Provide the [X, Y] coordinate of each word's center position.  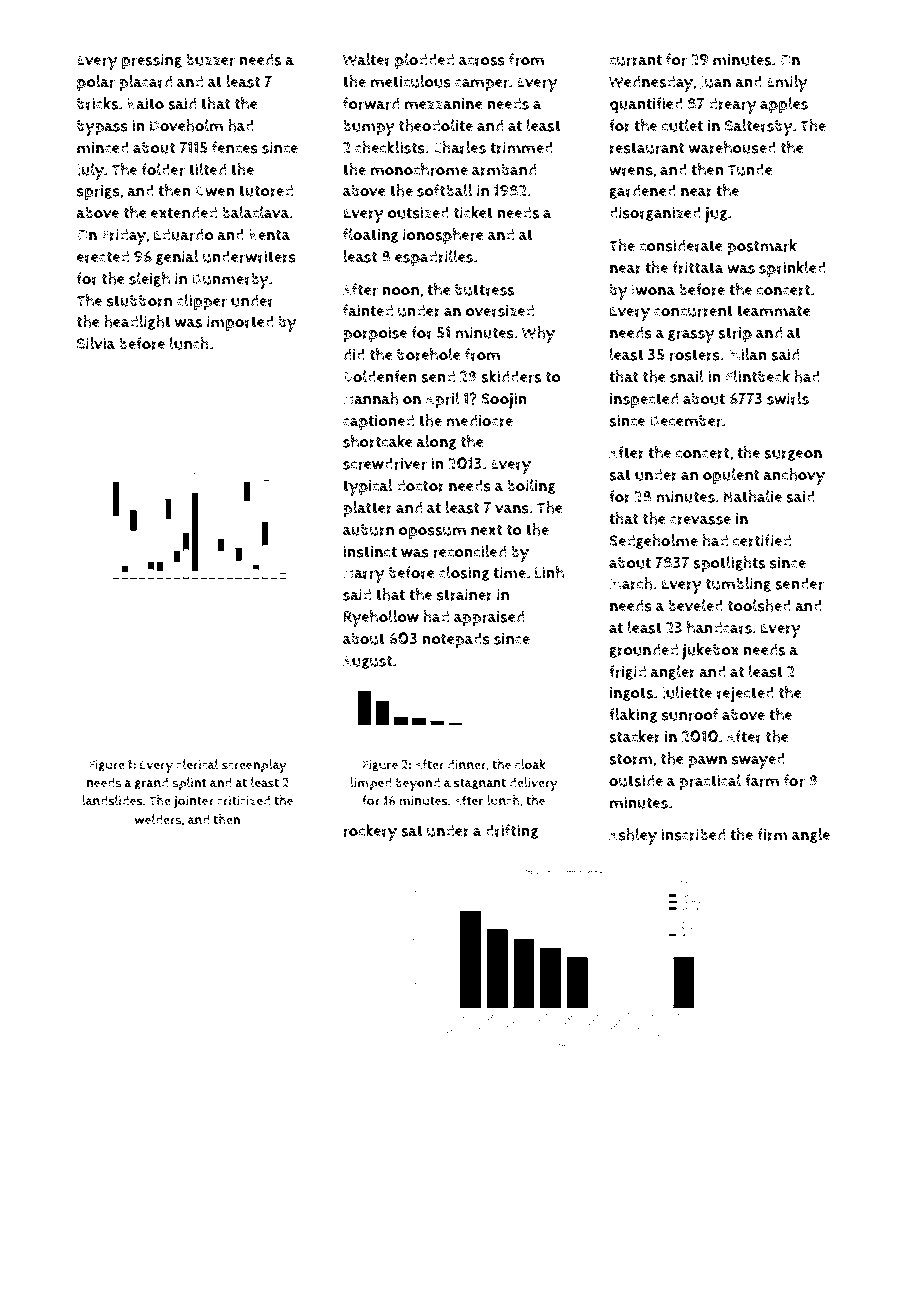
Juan [715, 83]
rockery [370, 832]
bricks [98, 103]
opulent [731, 476]
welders [158, 819]
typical [367, 487]
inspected [644, 400]
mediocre [479, 420]
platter [367, 509]
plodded [424, 61]
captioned [378, 422]
